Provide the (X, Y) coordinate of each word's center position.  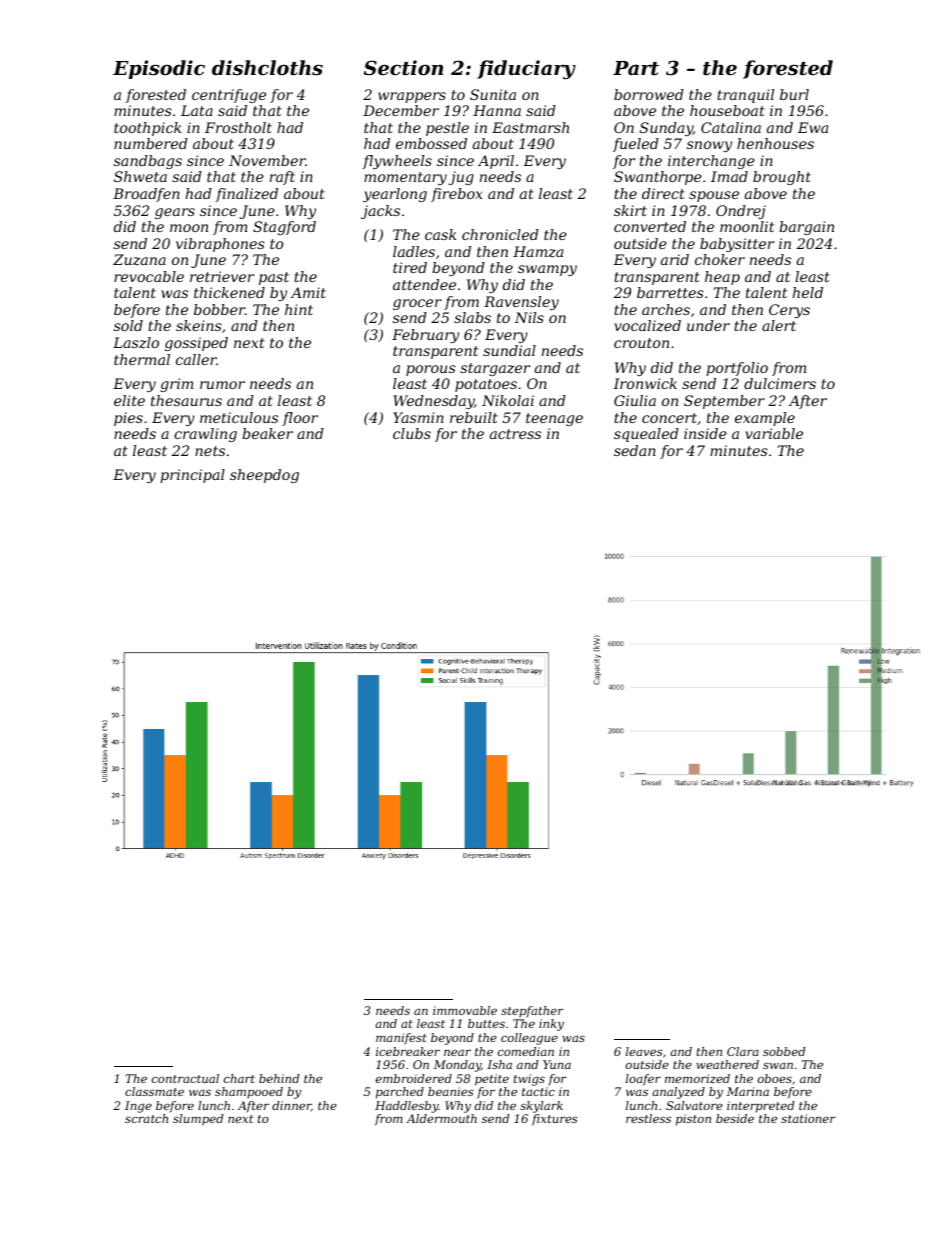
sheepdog (264, 476)
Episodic (159, 69)
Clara (743, 1051)
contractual (185, 1078)
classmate (154, 1091)
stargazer (495, 369)
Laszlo (136, 343)
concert (669, 418)
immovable (465, 1010)
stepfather (532, 1012)
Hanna (497, 110)
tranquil (745, 96)
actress (515, 434)
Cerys (789, 311)
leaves (644, 1051)
